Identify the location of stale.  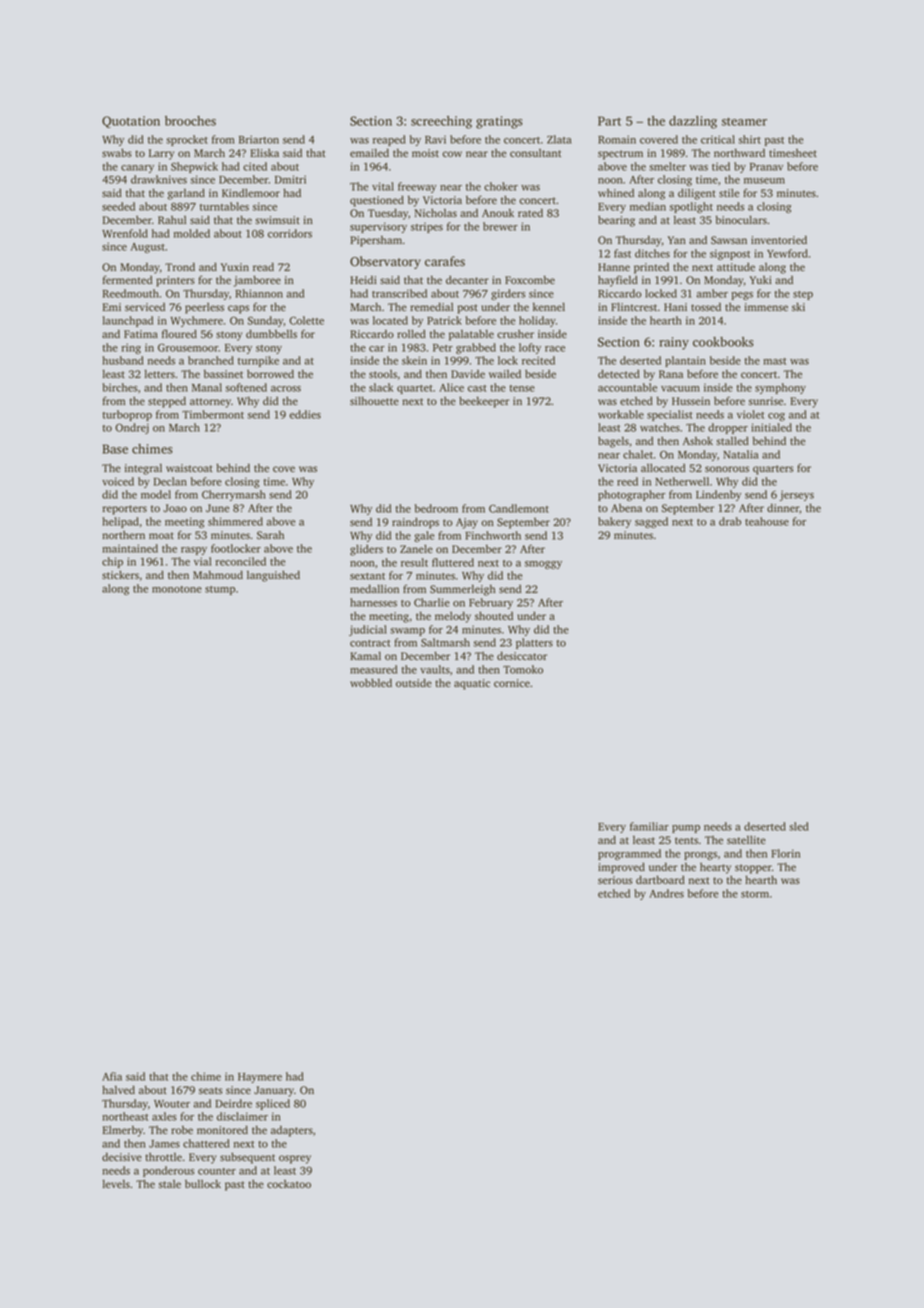
(170, 1184).
